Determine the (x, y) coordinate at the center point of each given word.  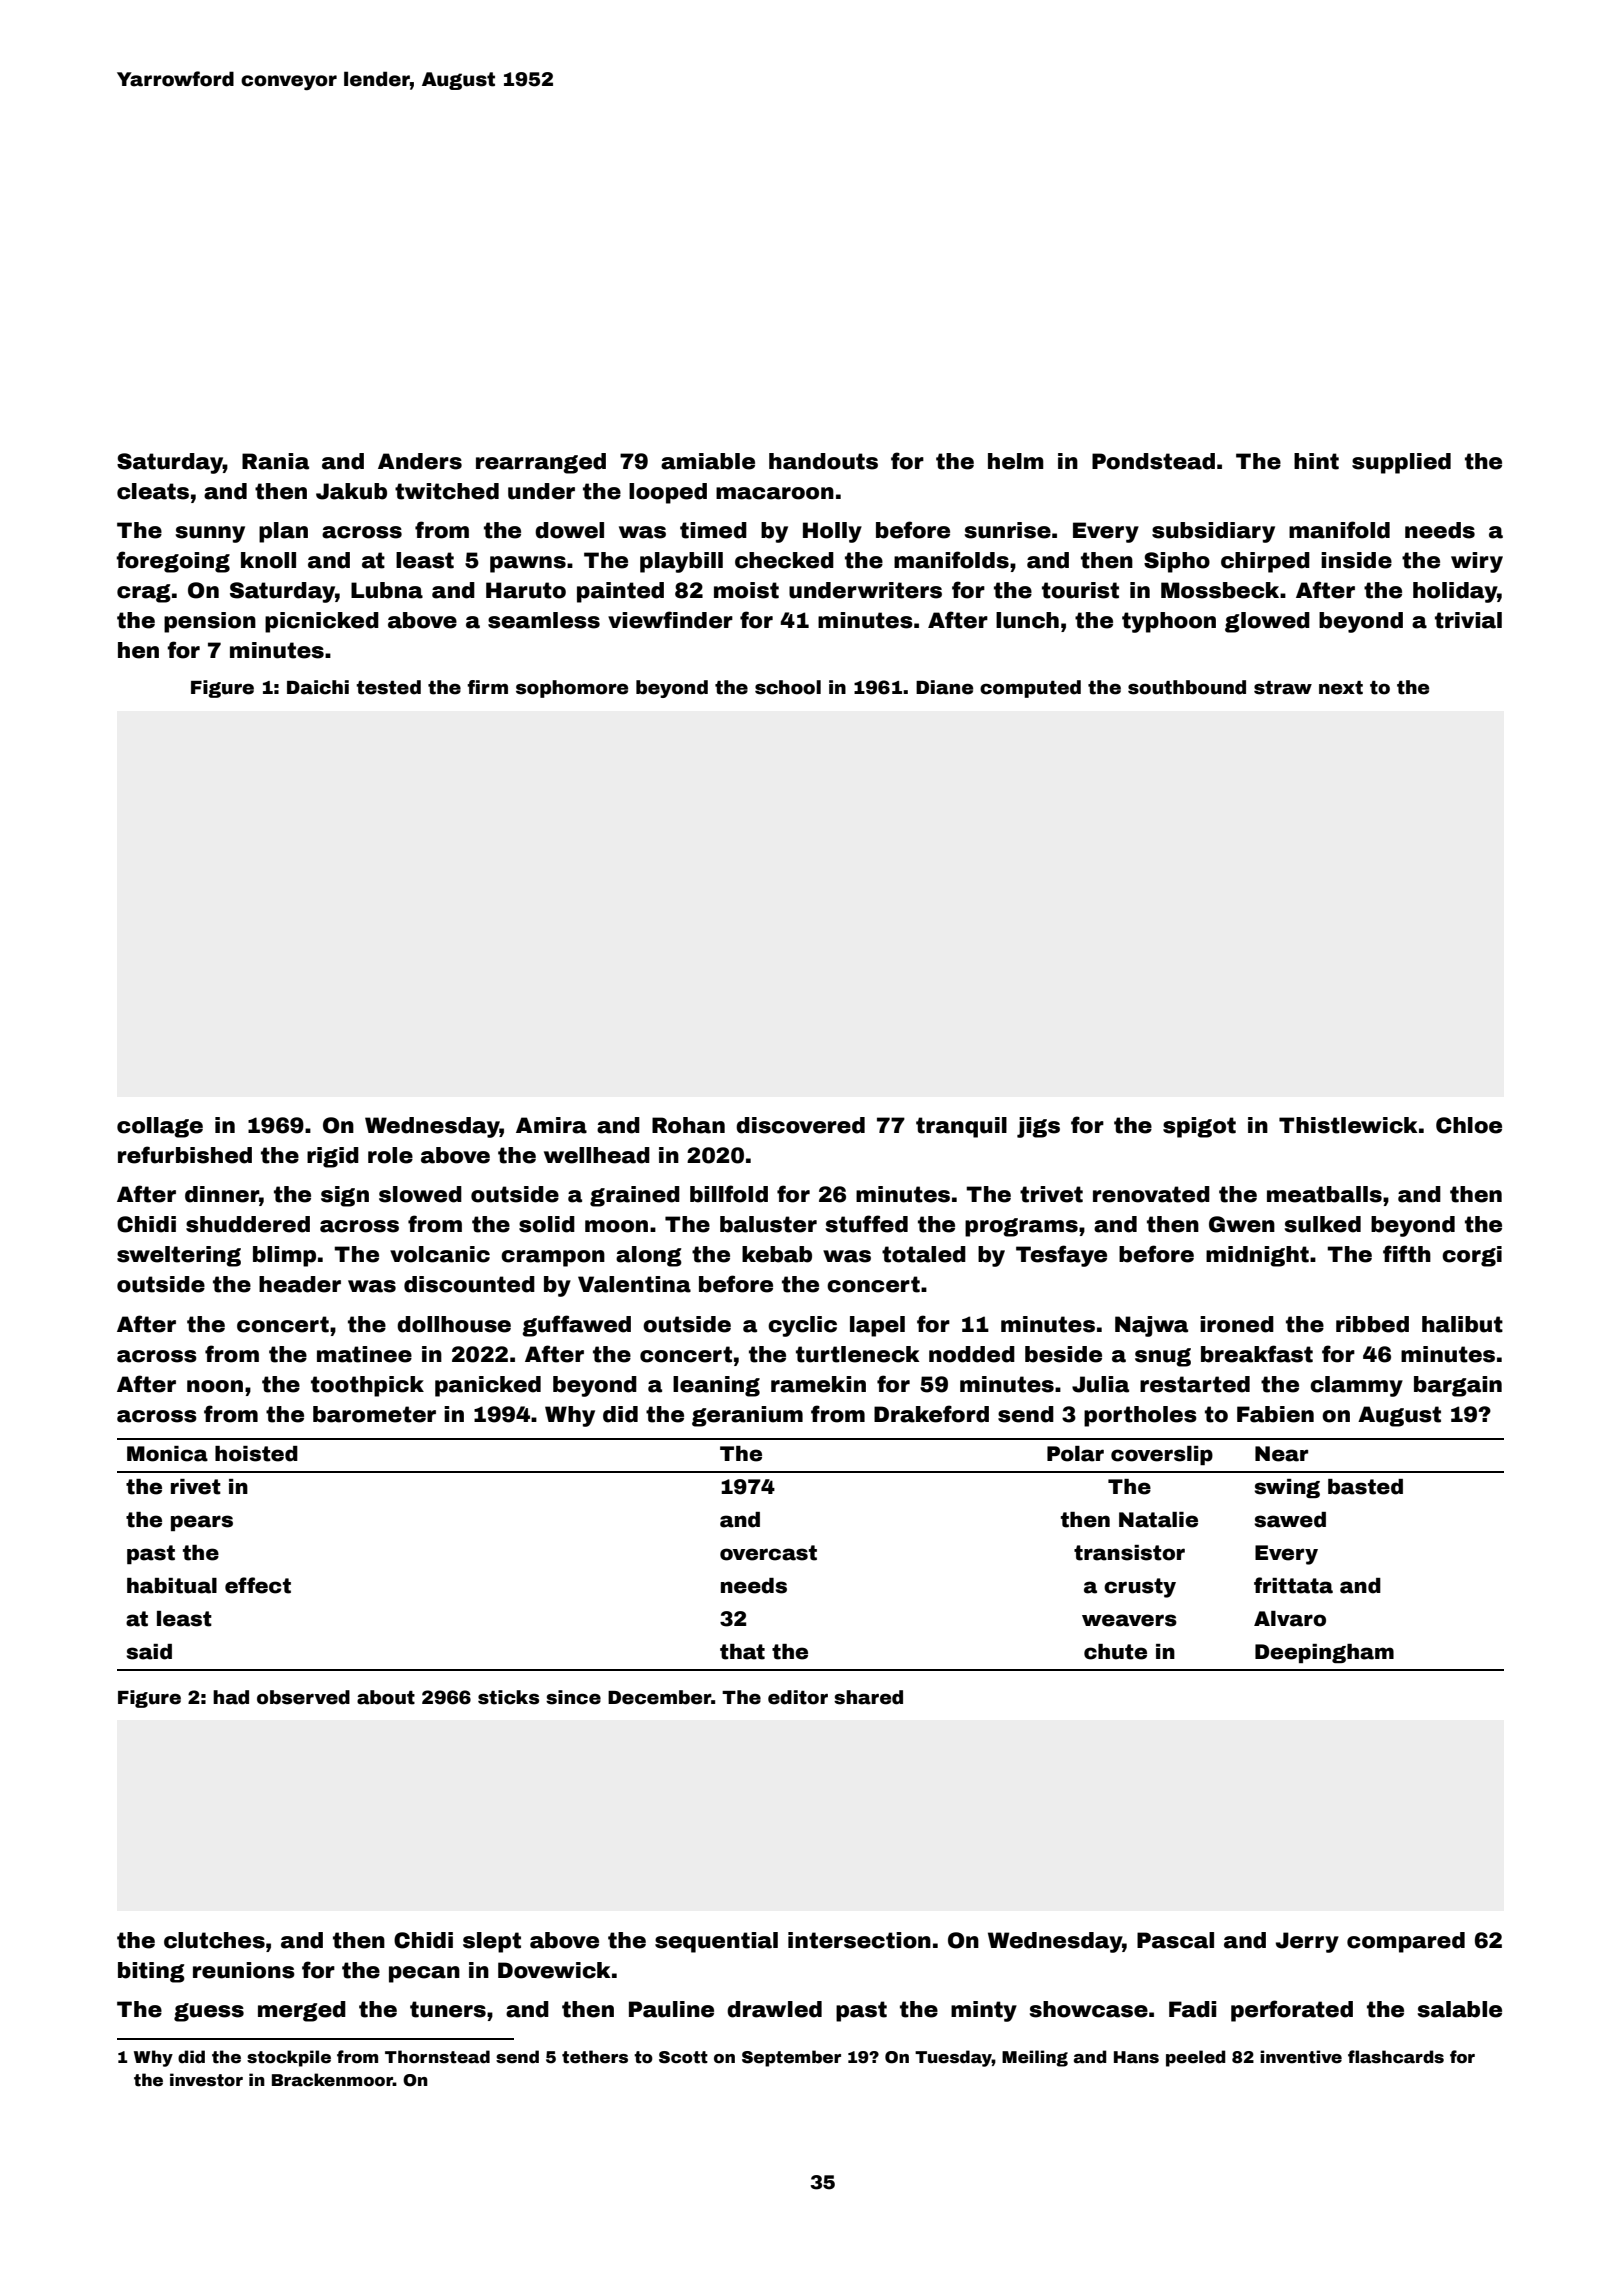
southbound (1187, 687)
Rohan (688, 1125)
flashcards (1396, 2057)
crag (144, 593)
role (390, 1155)
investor (206, 2080)
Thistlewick (1348, 1125)
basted (1365, 1487)
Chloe (1469, 1125)
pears (202, 1523)
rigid (333, 1157)
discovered (800, 1125)
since (573, 1697)
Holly (832, 532)
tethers (595, 2057)
